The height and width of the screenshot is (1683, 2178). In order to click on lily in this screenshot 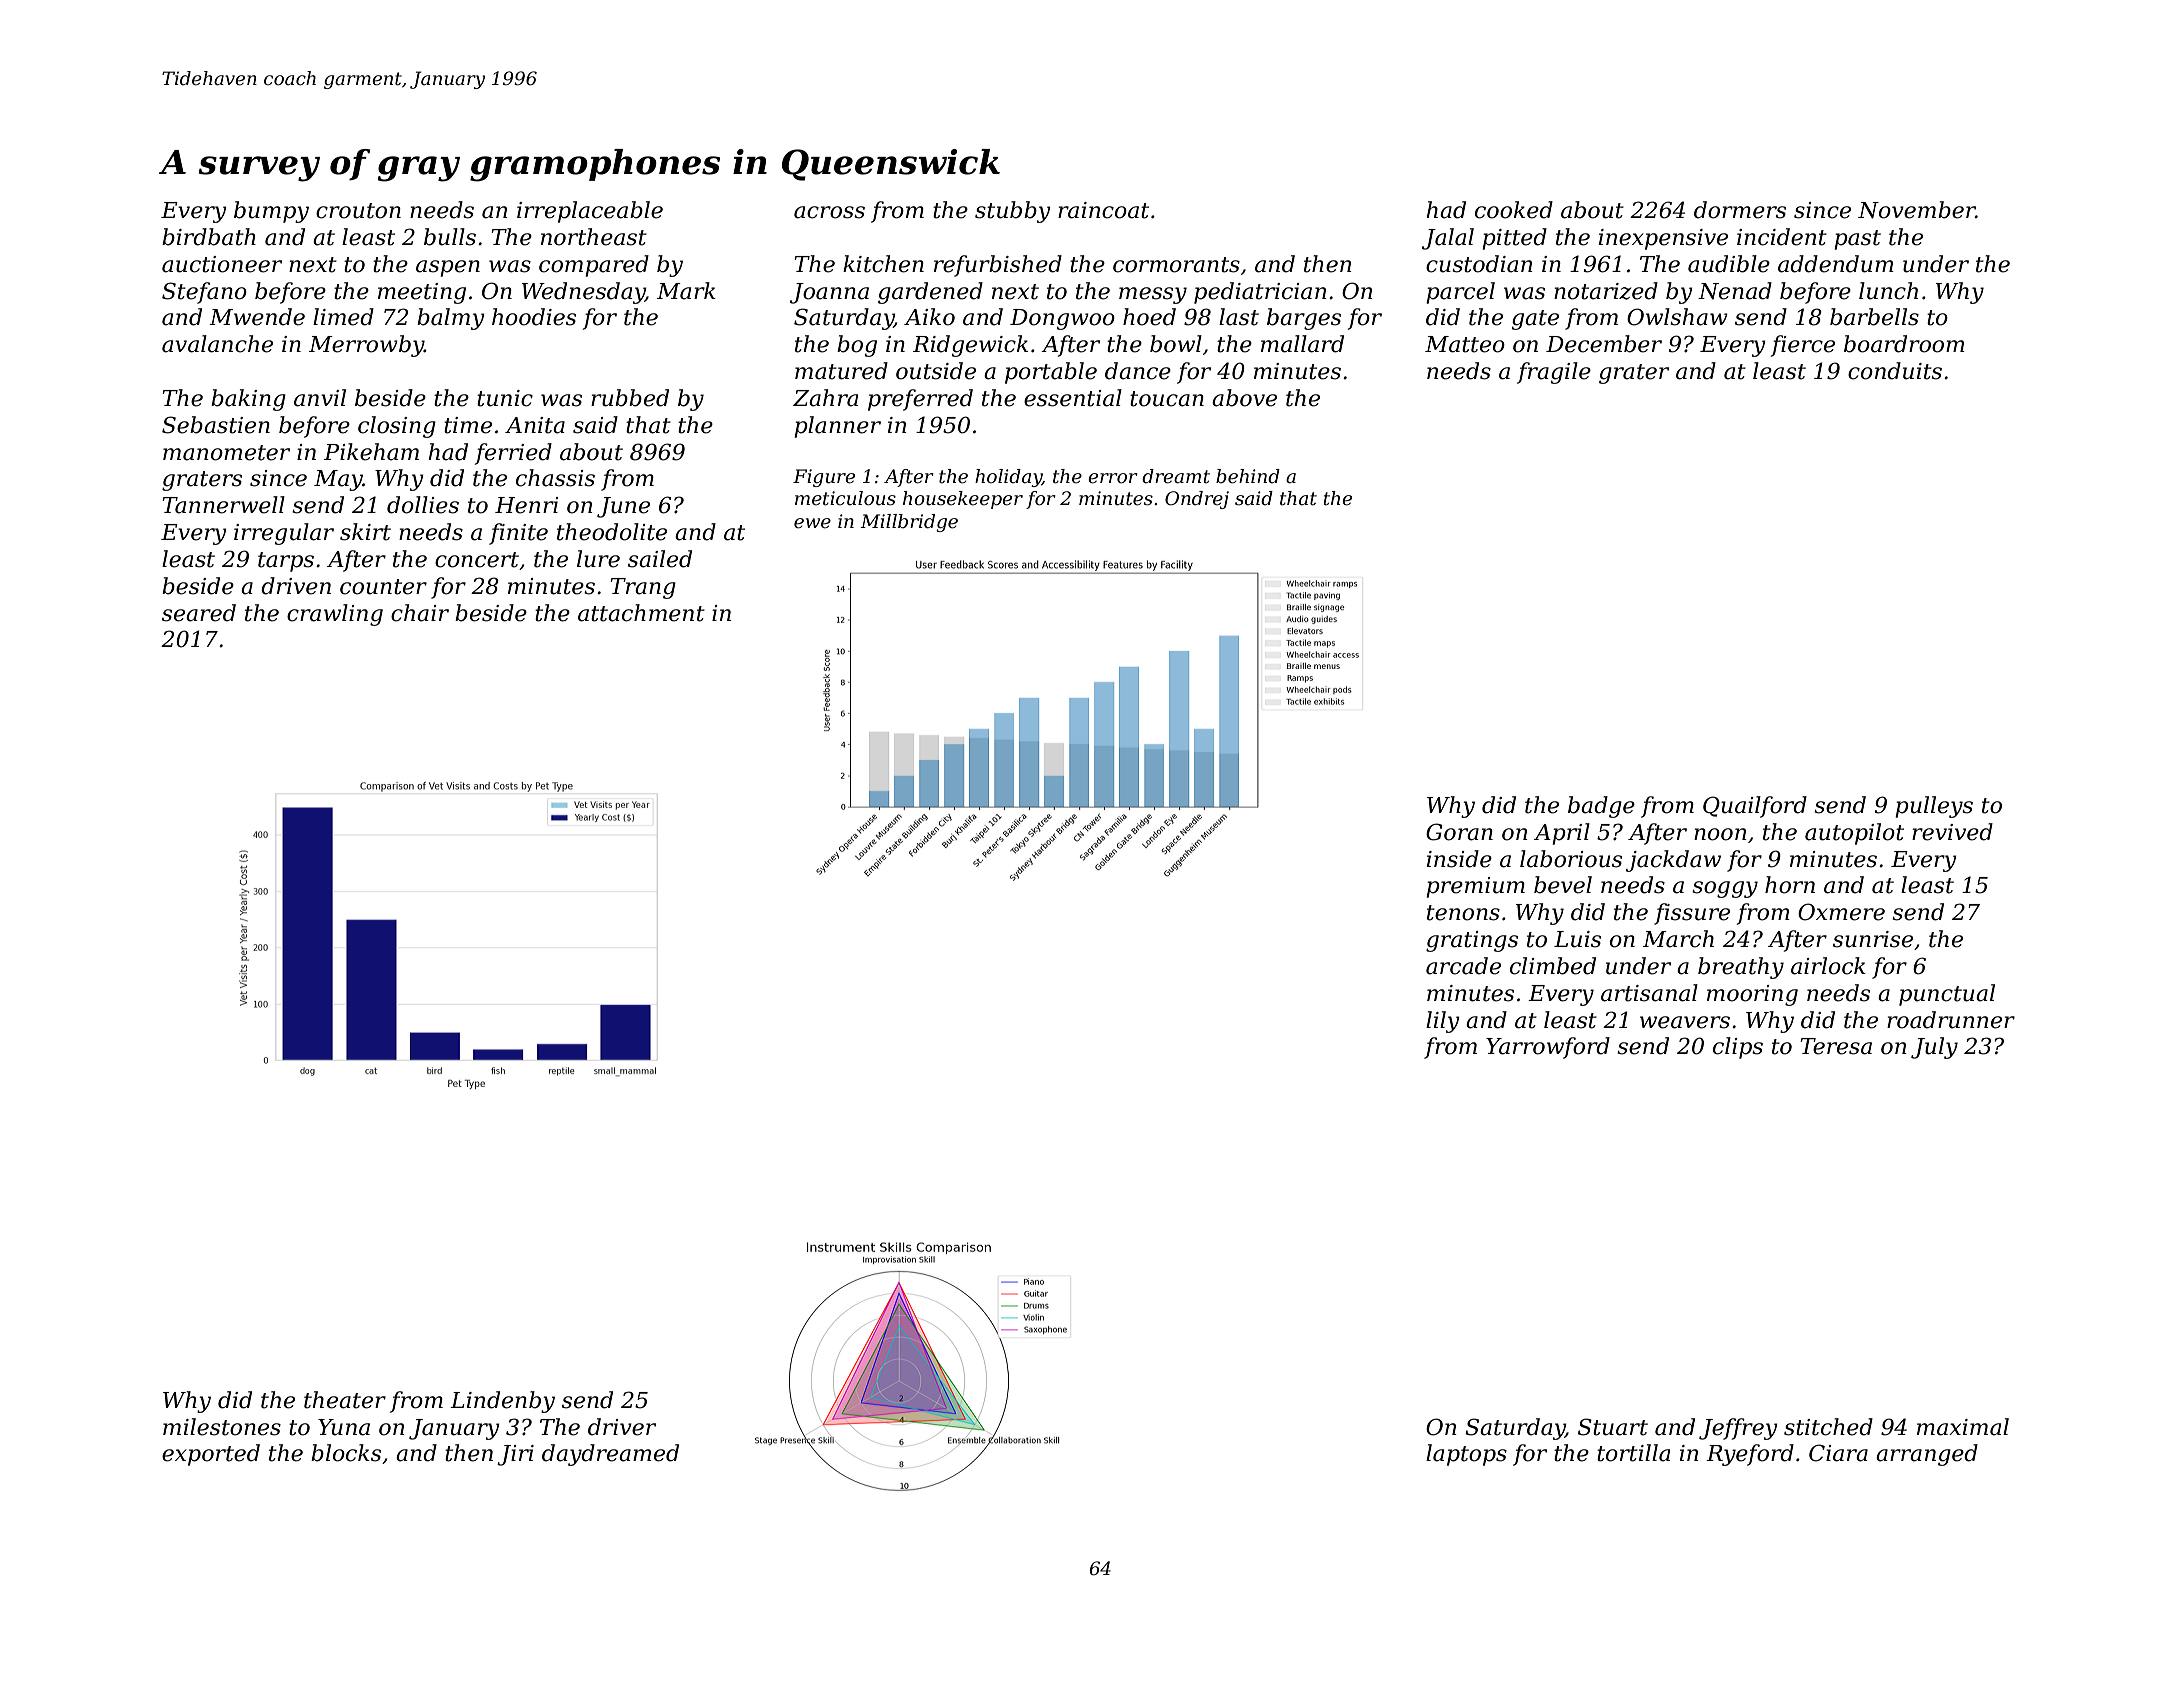, I will do `click(1443, 1022)`.
